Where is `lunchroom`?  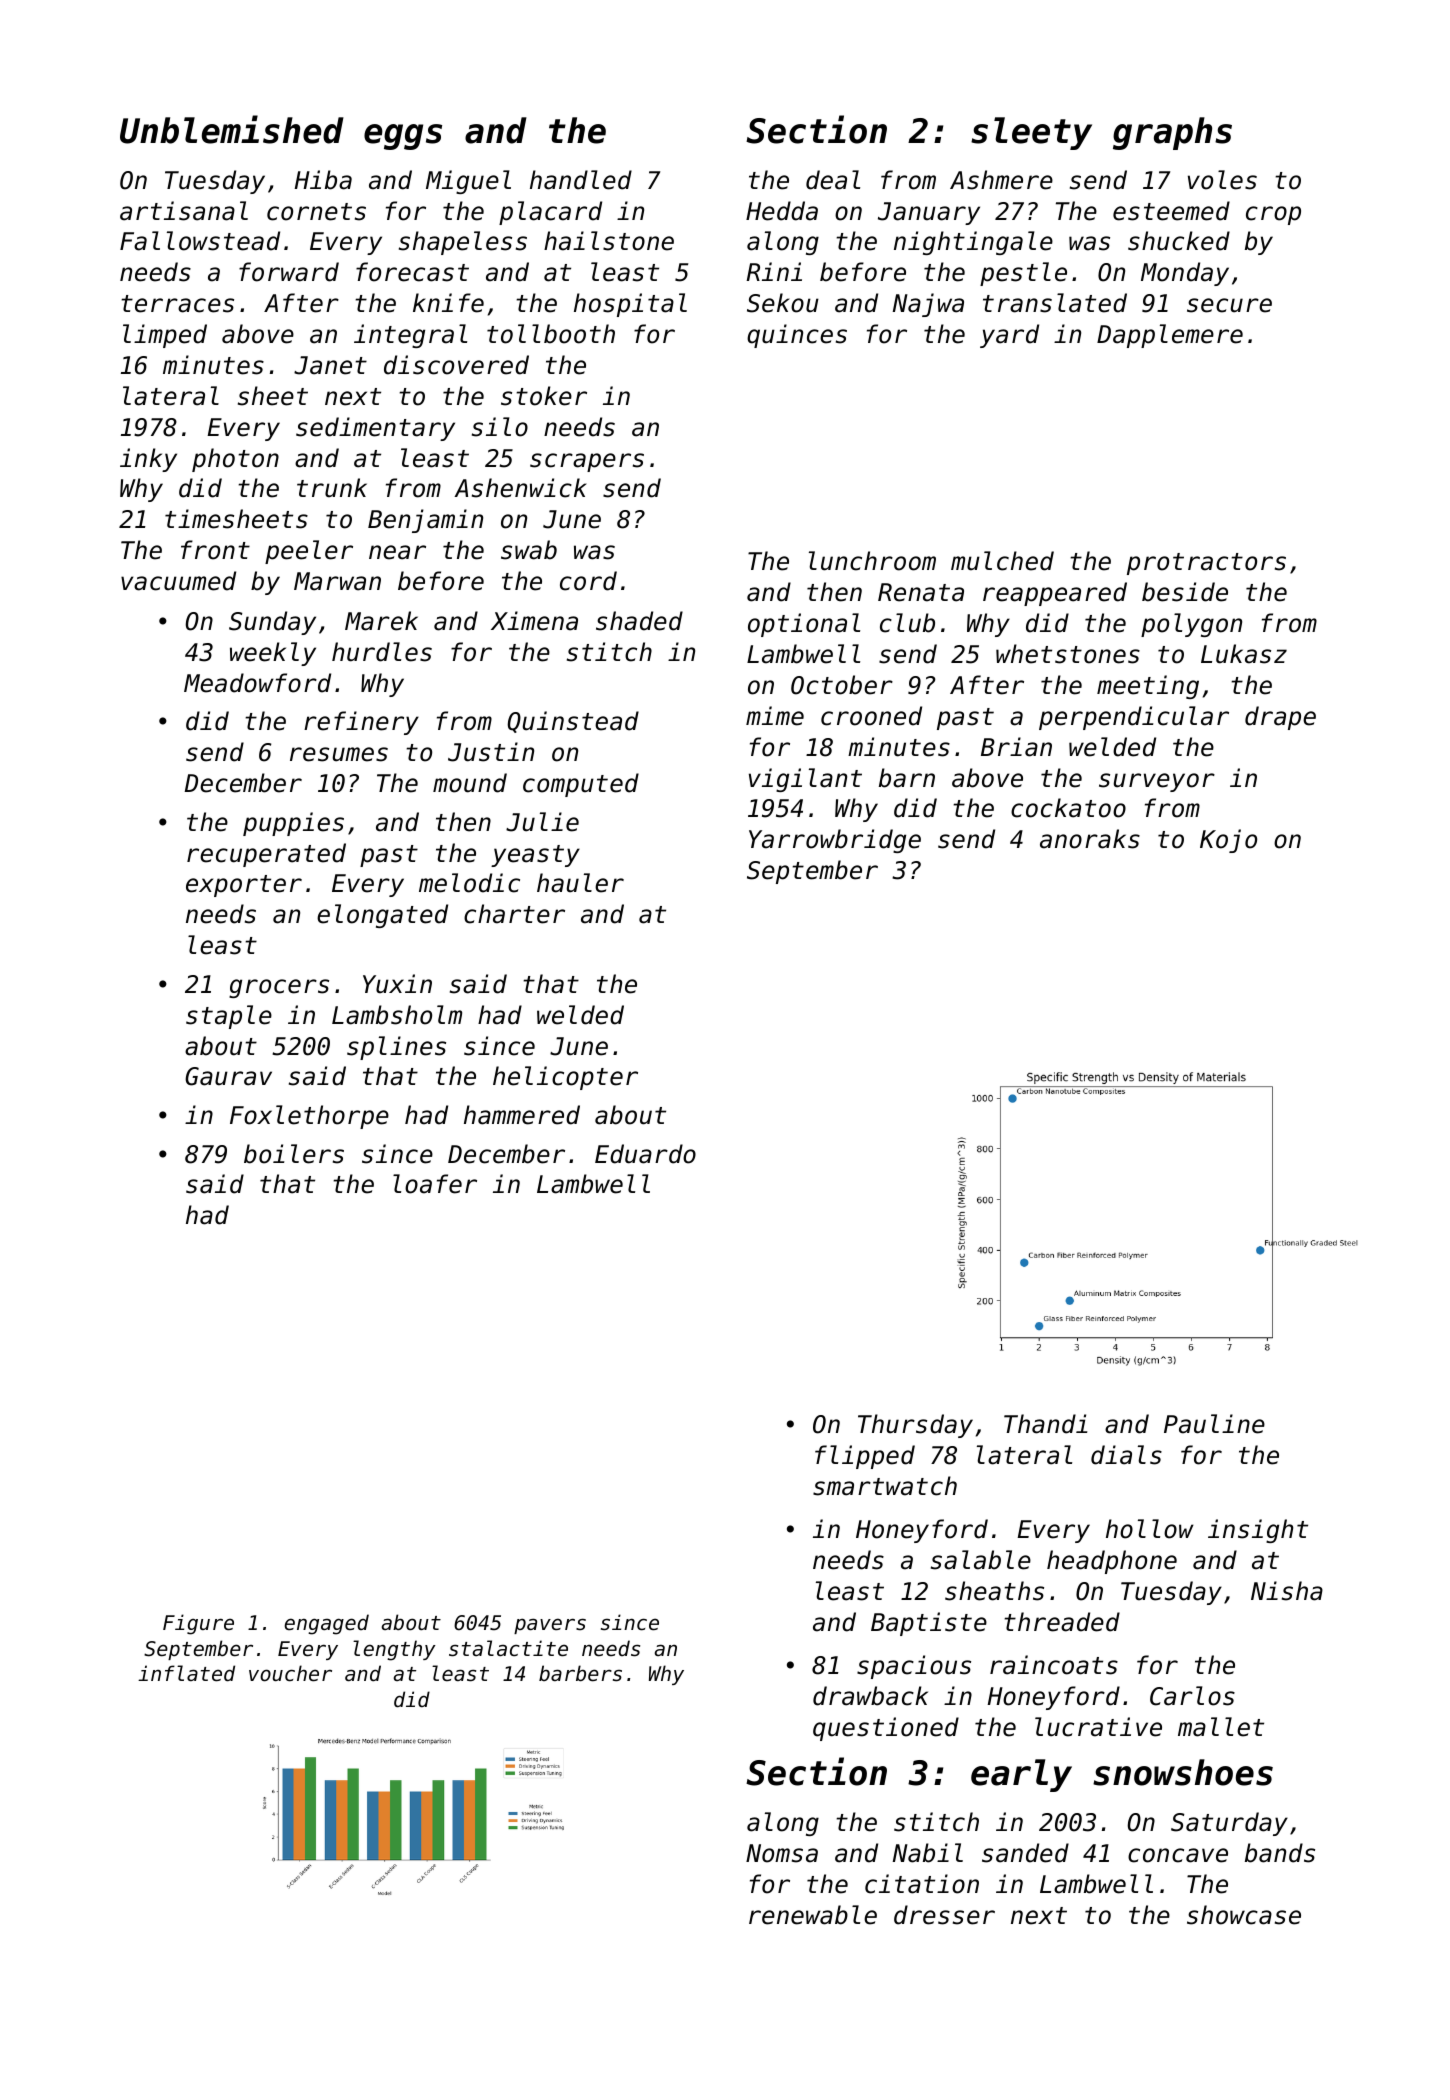 lunchroom is located at coordinates (872, 561).
